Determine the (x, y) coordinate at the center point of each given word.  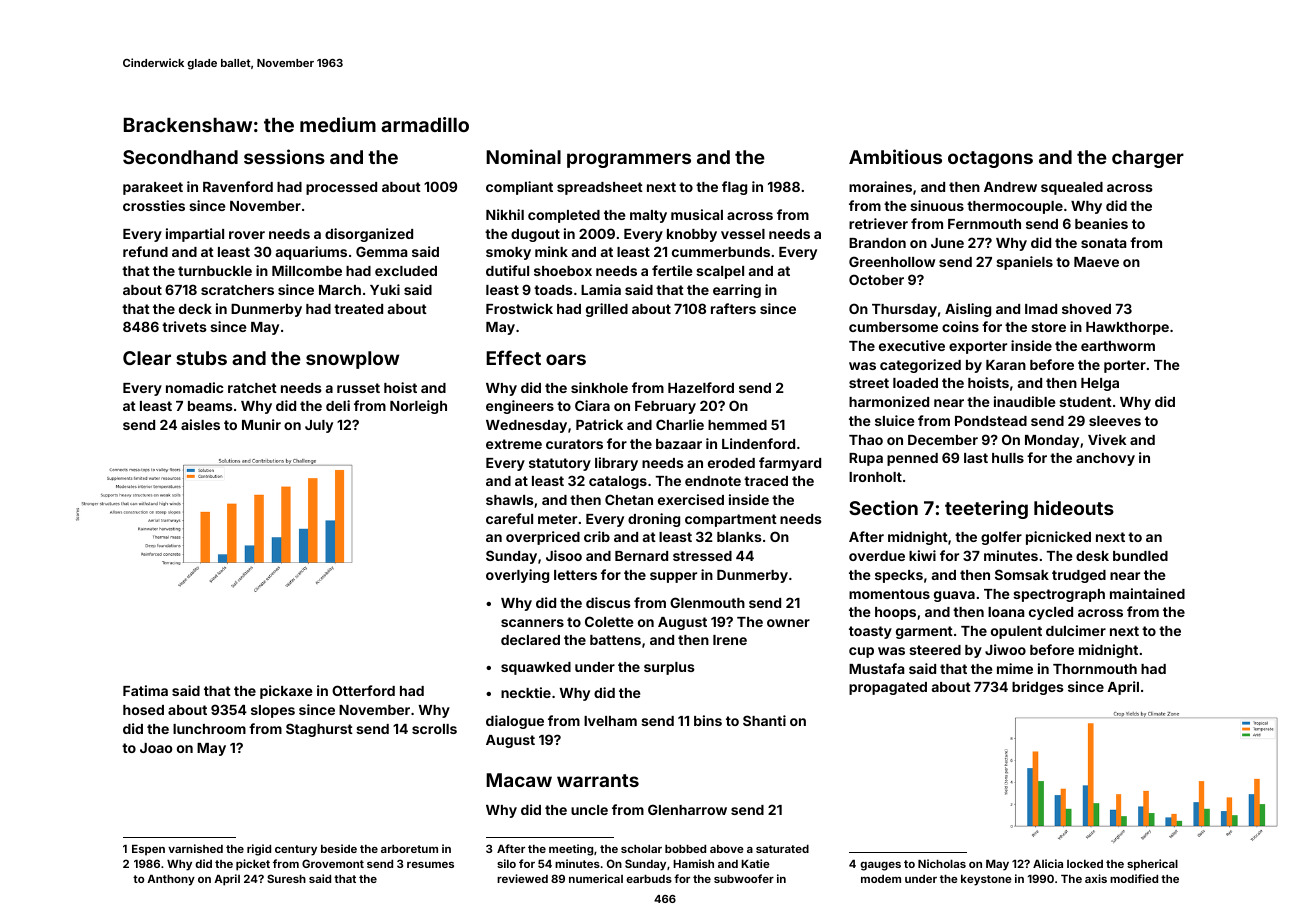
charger (1148, 159)
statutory (560, 464)
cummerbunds (721, 252)
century (296, 850)
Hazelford (701, 387)
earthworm (1118, 346)
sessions (284, 156)
